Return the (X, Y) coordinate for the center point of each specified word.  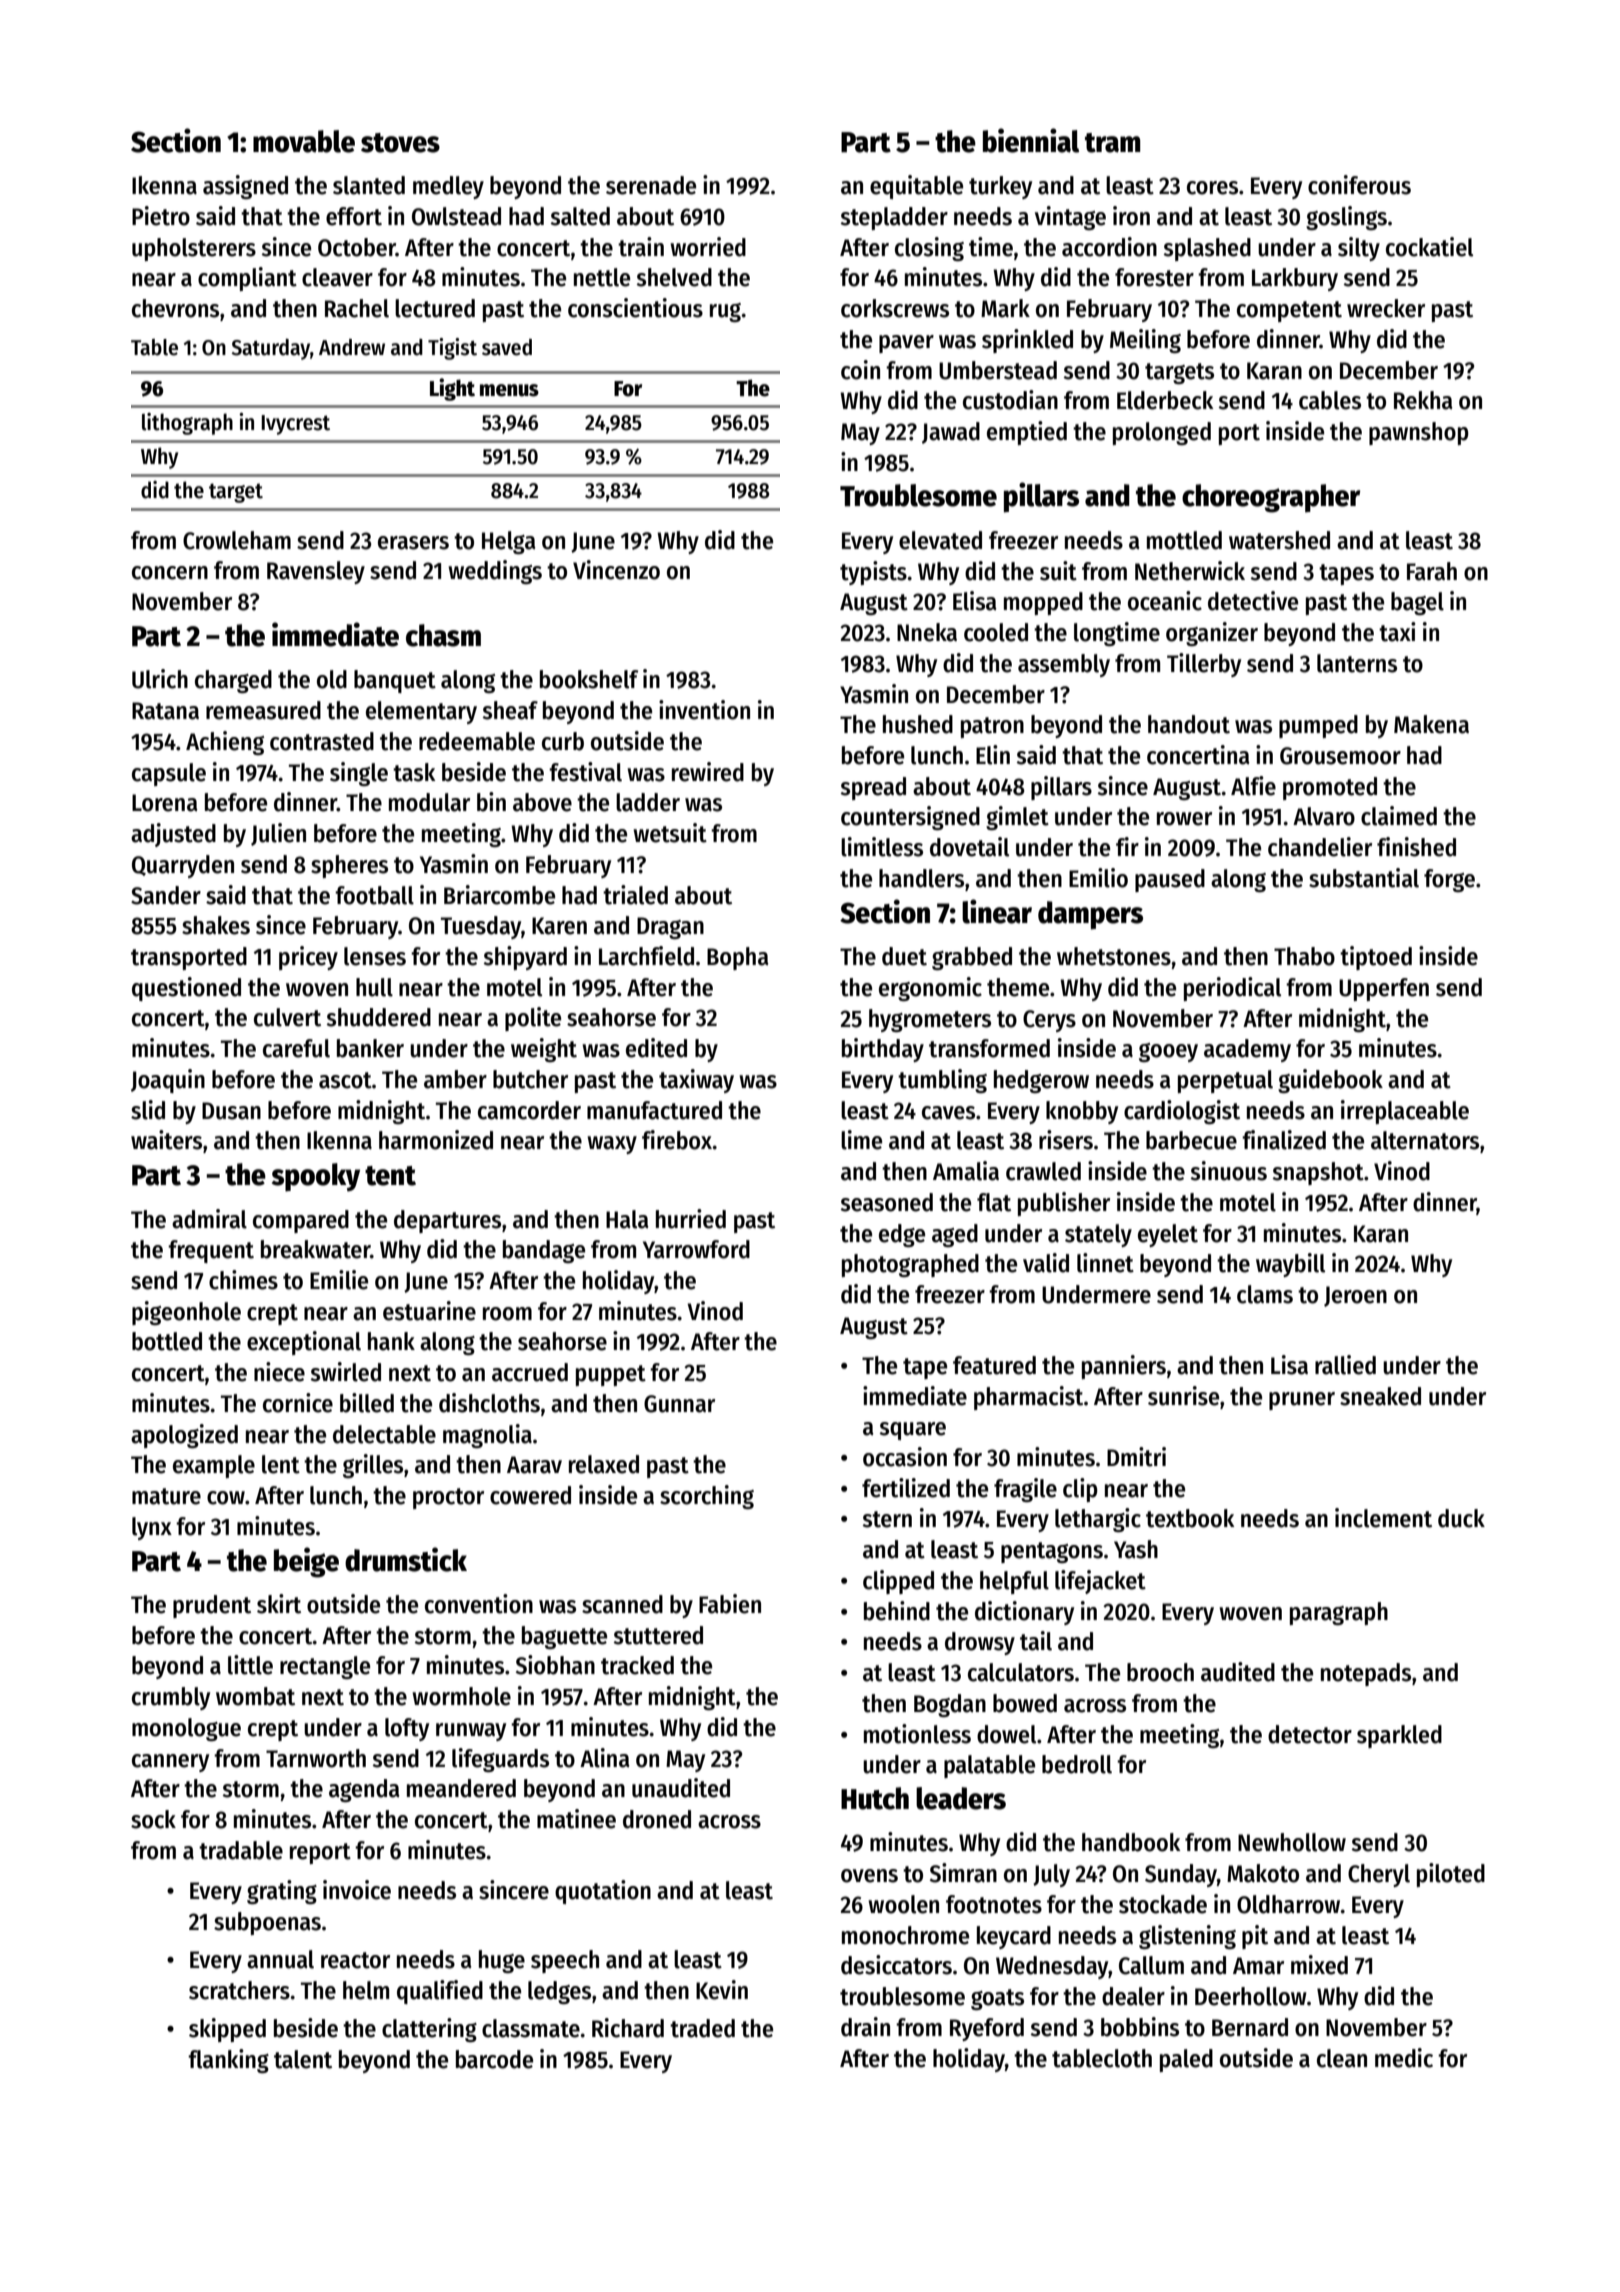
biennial (1031, 140)
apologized (184, 1436)
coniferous (1359, 185)
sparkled (1399, 1736)
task (414, 772)
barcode (494, 2059)
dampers (1090, 915)
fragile (1025, 1490)
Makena (1431, 724)
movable (304, 141)
